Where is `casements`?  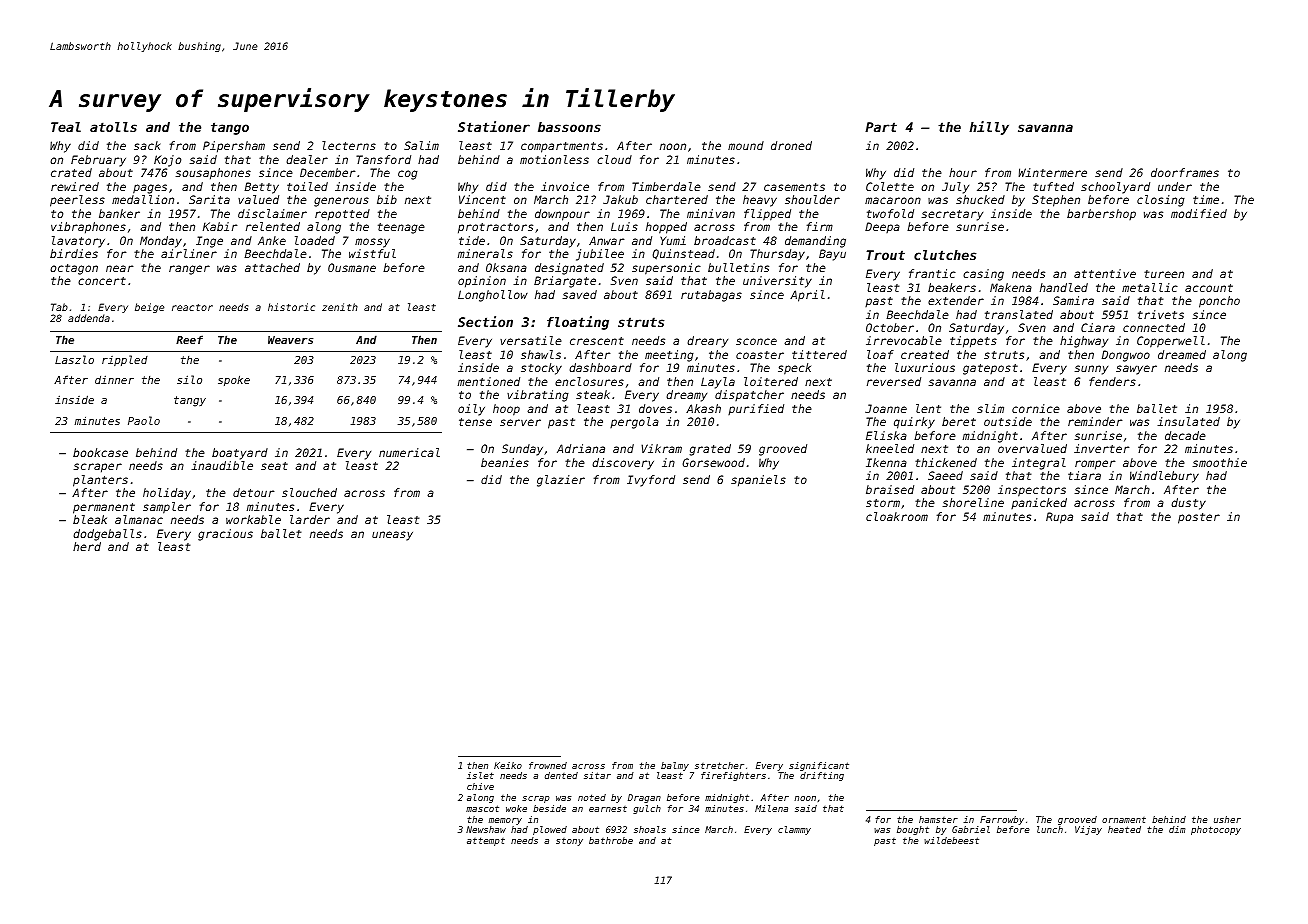
casements is located at coordinates (794, 187).
